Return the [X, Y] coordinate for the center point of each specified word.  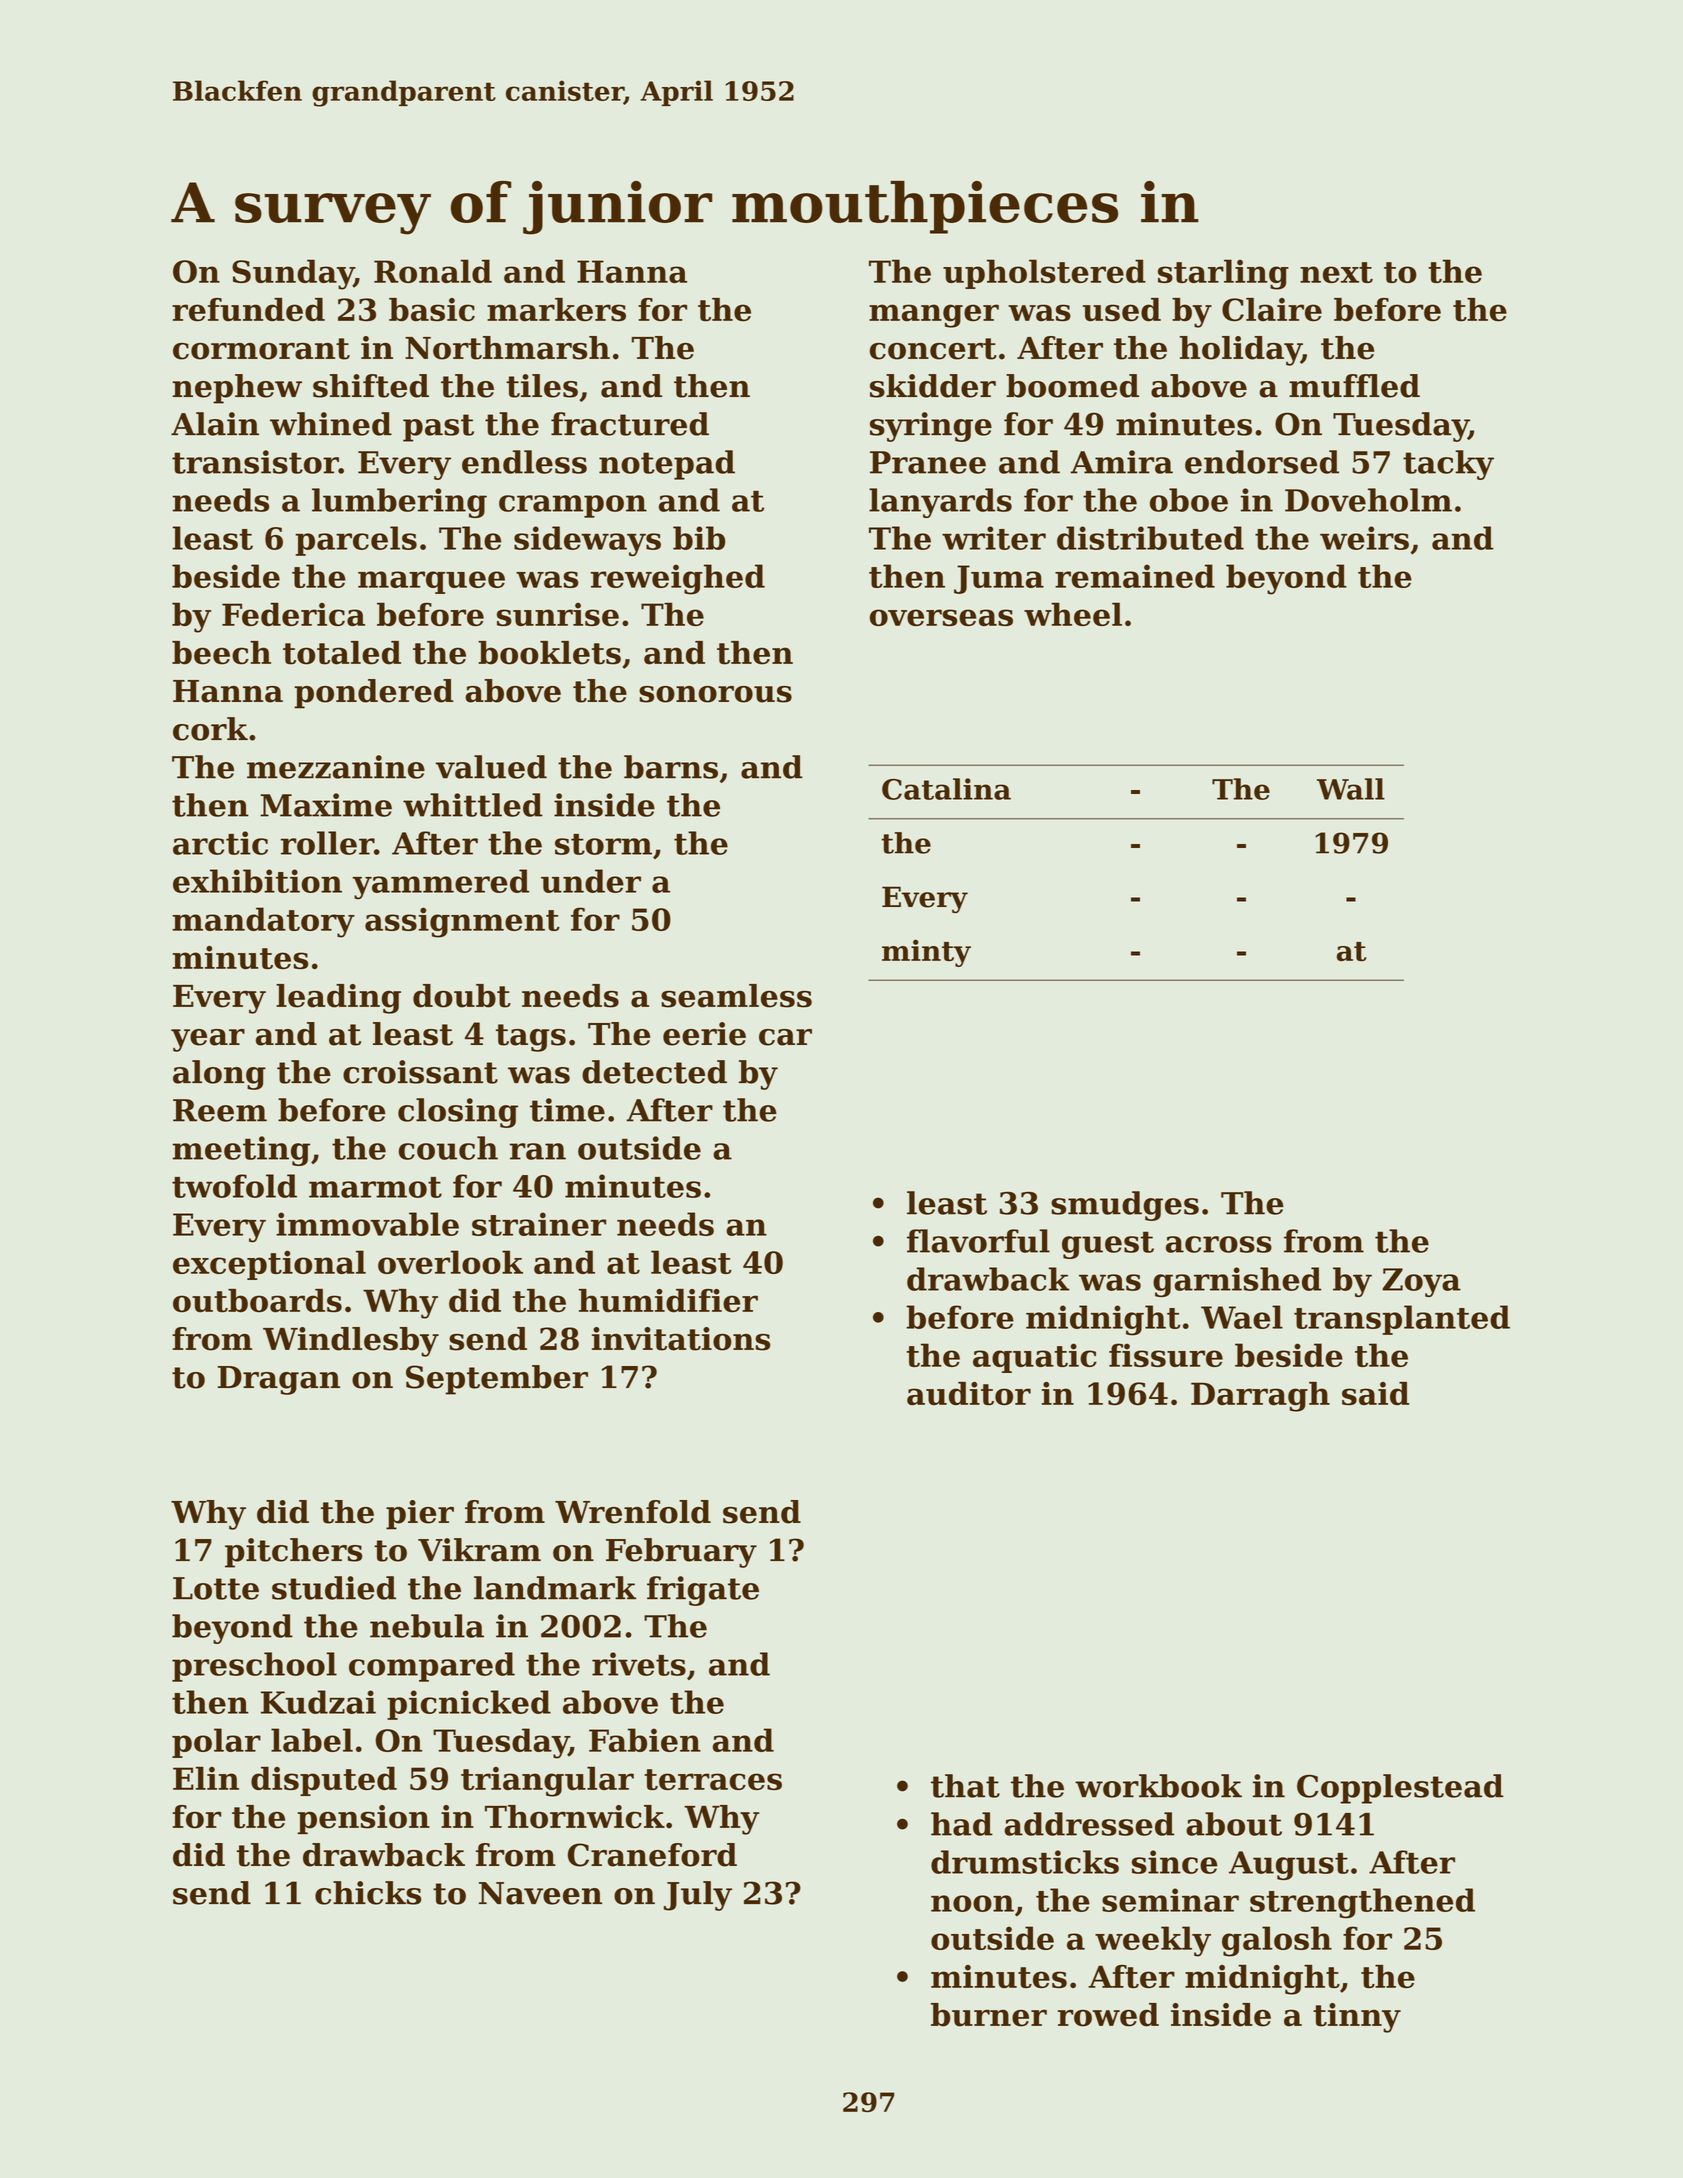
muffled [1354, 386]
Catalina [946, 789]
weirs [1364, 538]
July [698, 1896]
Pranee [928, 462]
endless [524, 462]
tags [531, 1038]
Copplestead [1400, 1789]
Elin [206, 1778]
